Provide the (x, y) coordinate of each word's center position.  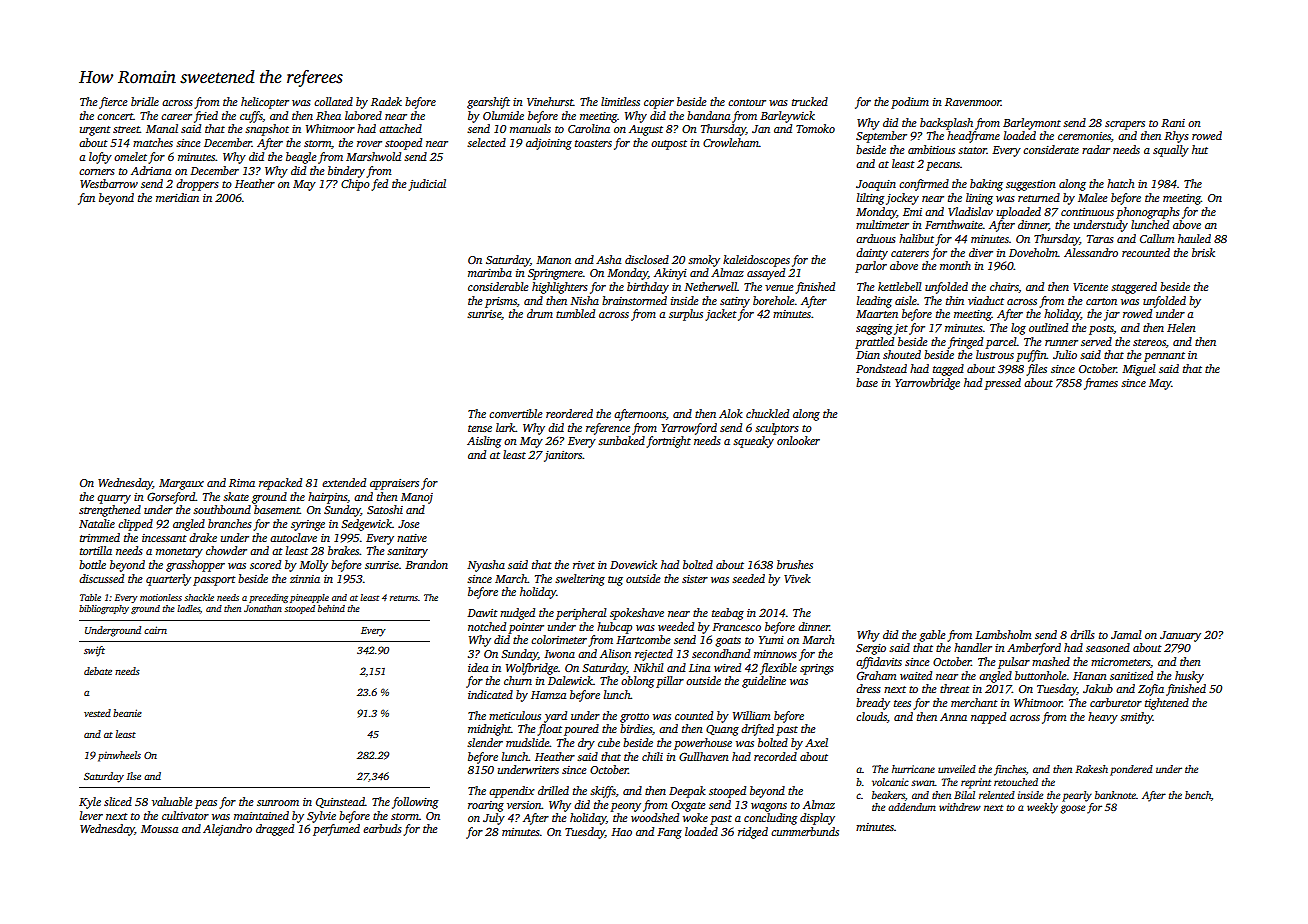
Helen (1181, 327)
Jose (409, 524)
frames (1101, 384)
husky (1189, 677)
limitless (620, 101)
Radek (386, 101)
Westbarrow (109, 183)
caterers (910, 253)
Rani (1173, 123)
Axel (816, 742)
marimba (490, 272)
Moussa (159, 829)
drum (540, 313)
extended (344, 482)
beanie (127, 713)
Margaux (181, 484)
